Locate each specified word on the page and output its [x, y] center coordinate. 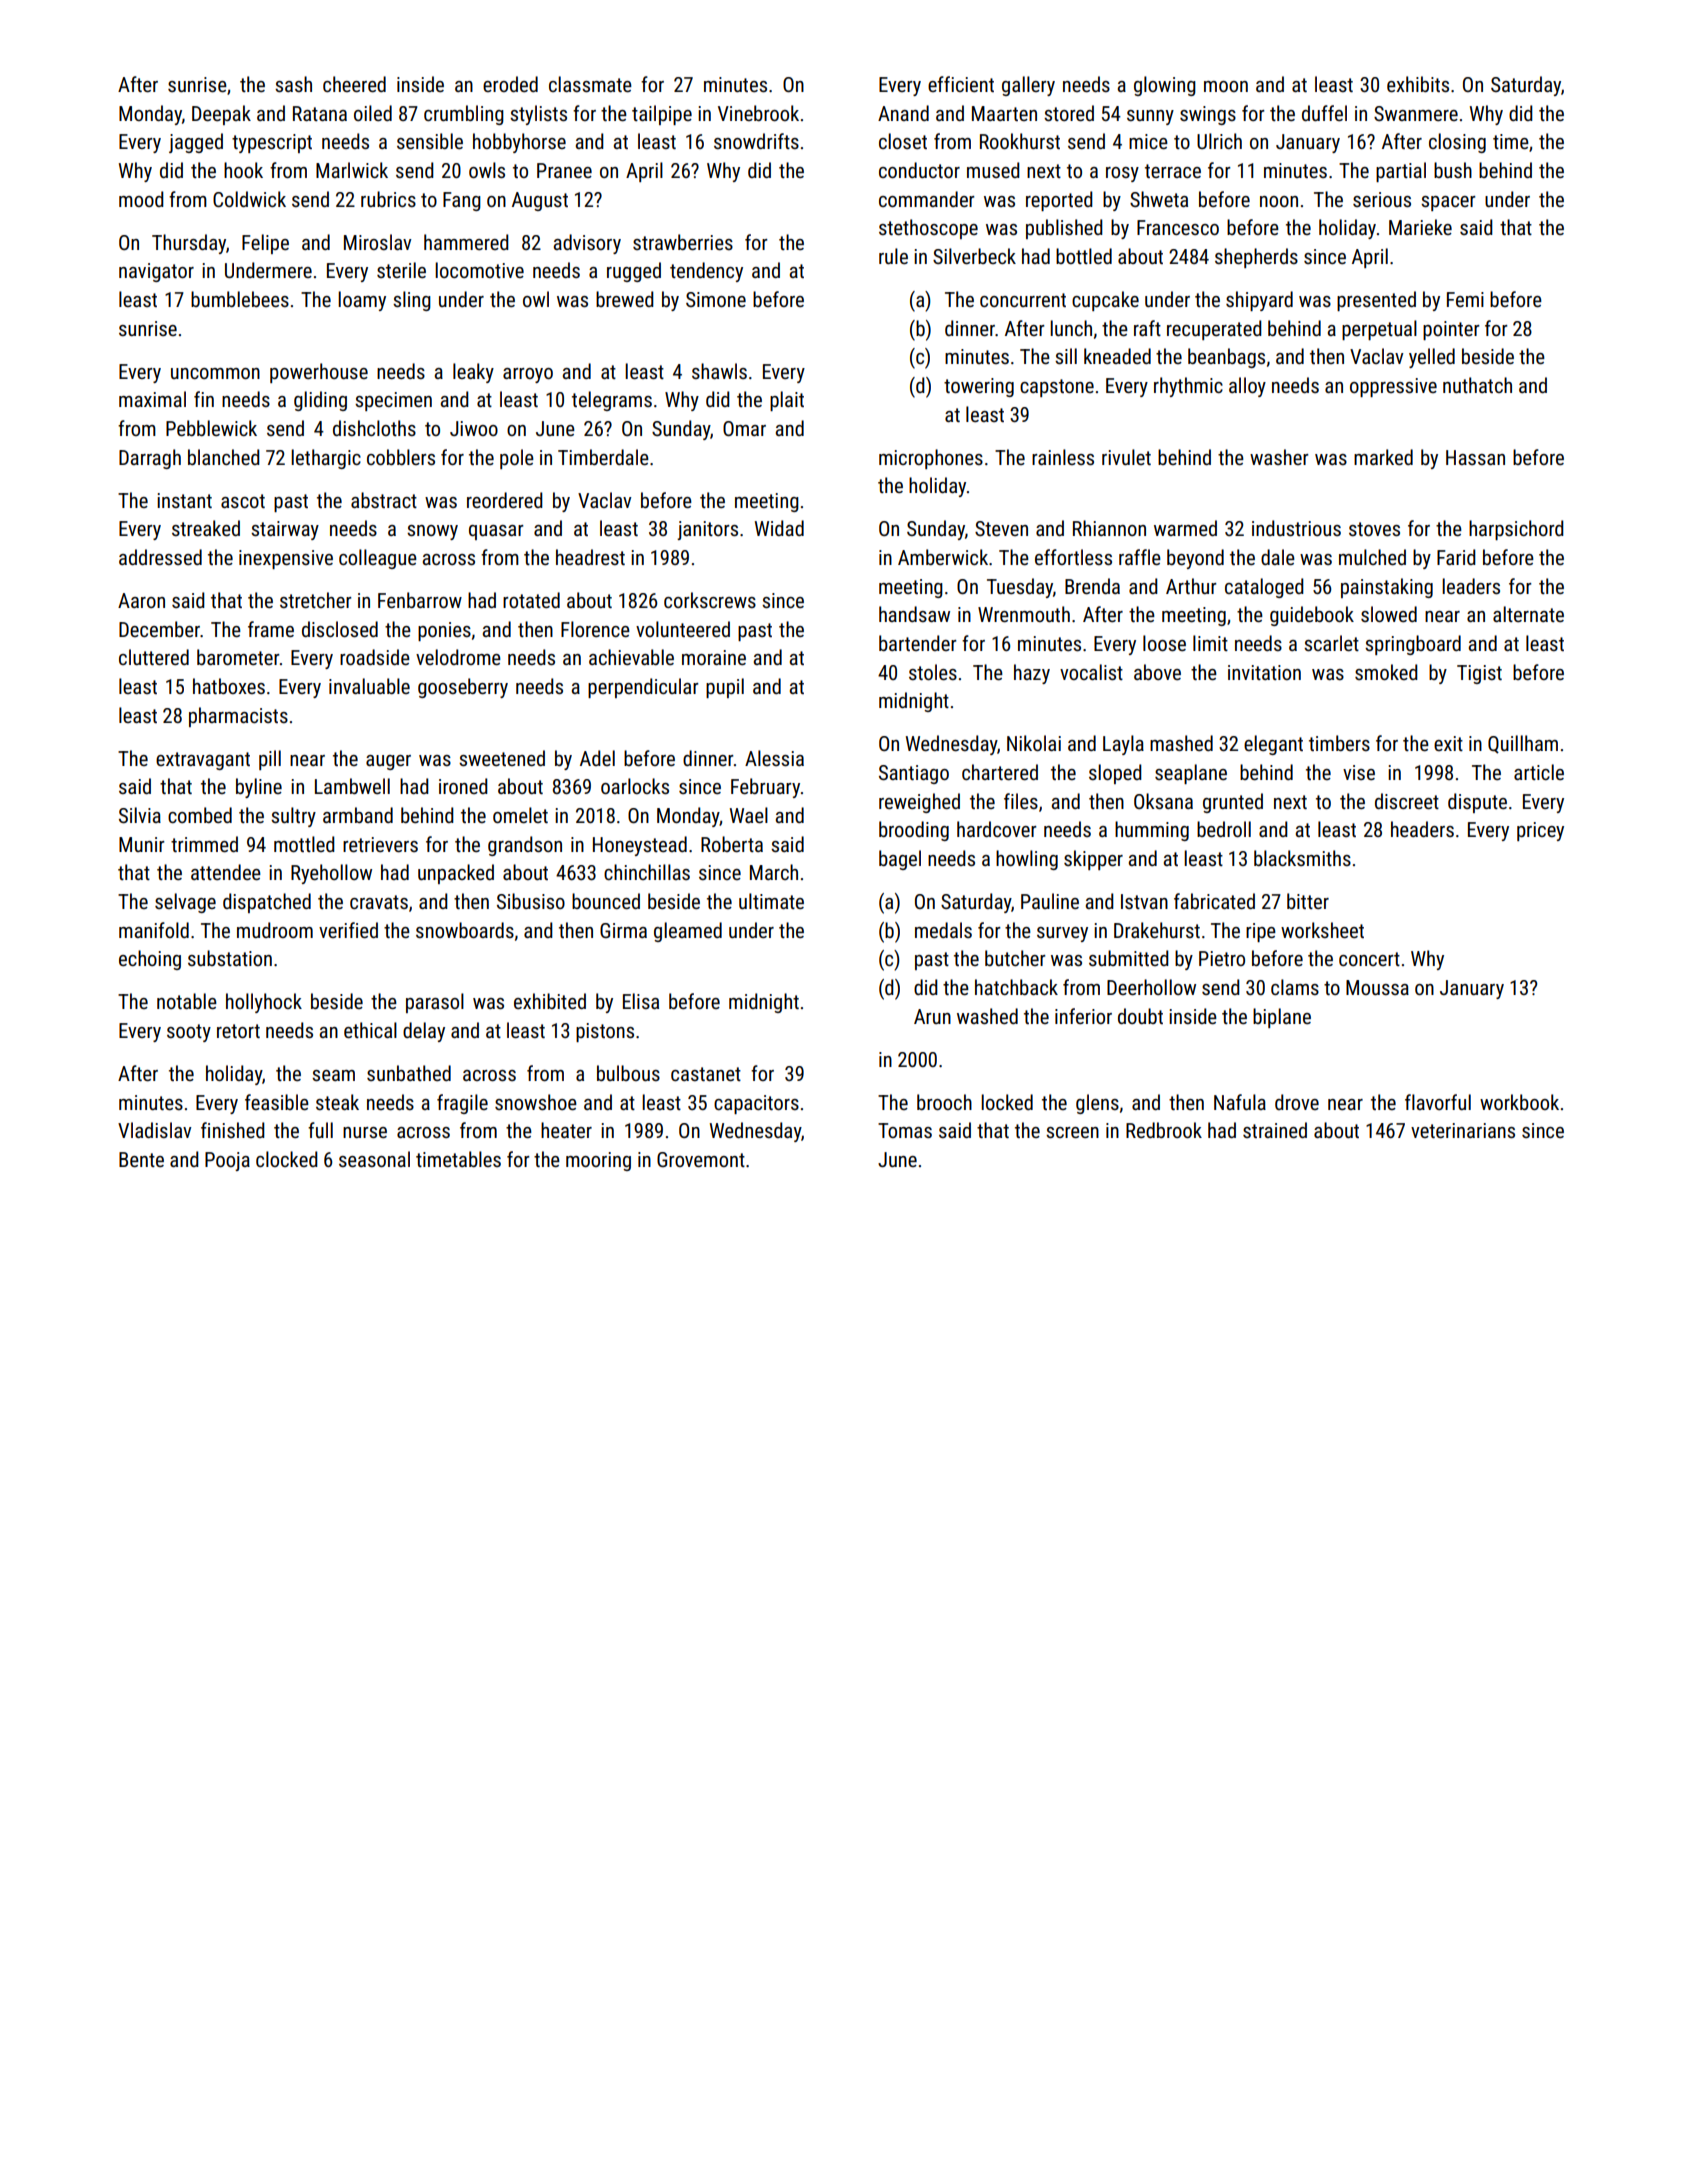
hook [243, 170]
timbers [1339, 743]
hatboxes [229, 686]
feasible [277, 1102]
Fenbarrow [420, 600]
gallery [1028, 86]
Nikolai [1034, 743]
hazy [1032, 674]
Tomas [905, 1130]
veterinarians [1463, 1130]
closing [1457, 143]
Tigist [1479, 674]
